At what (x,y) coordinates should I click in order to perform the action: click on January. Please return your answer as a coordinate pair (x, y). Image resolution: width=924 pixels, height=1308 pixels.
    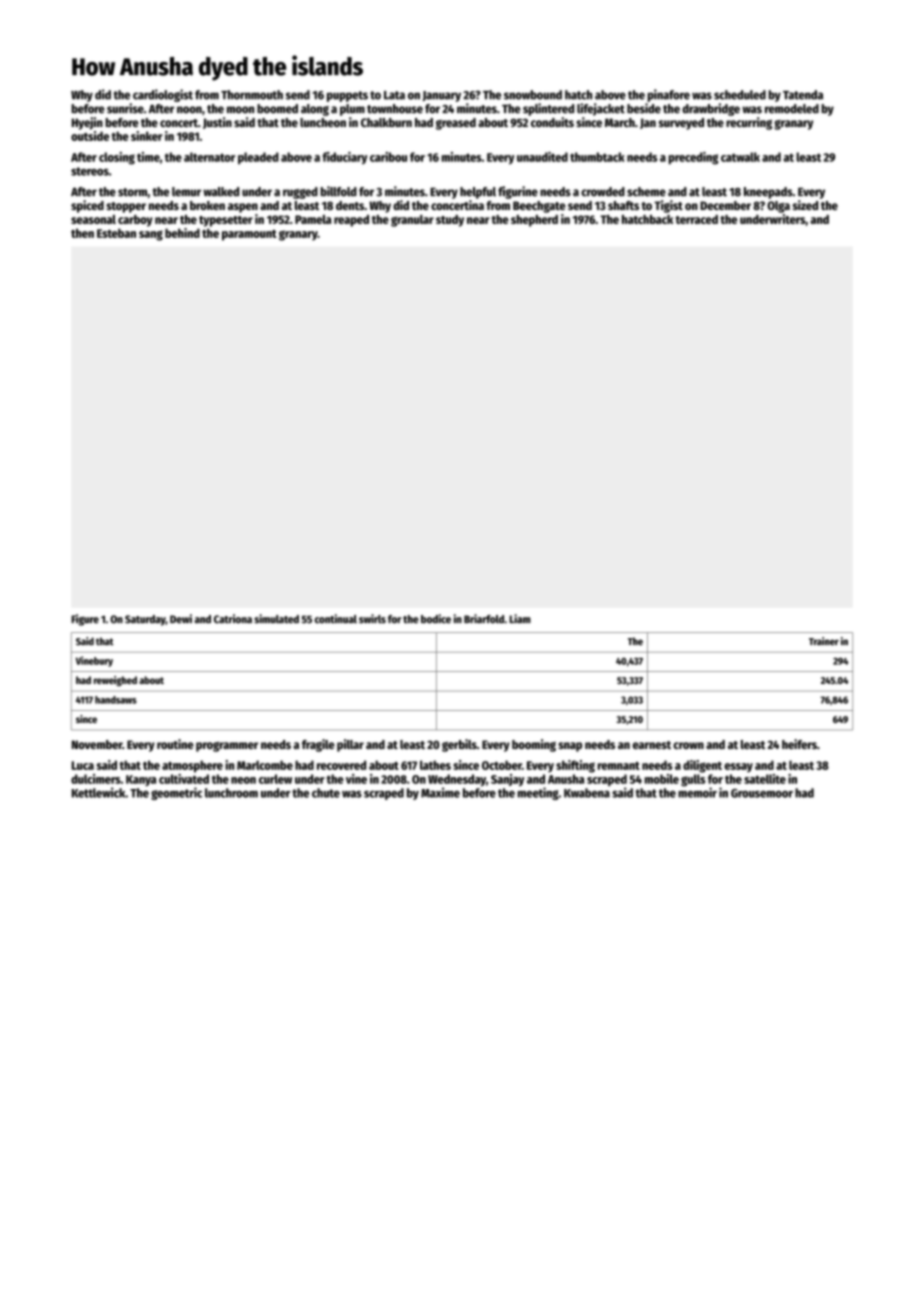
    Looking at the image, I should click on (442, 96).
